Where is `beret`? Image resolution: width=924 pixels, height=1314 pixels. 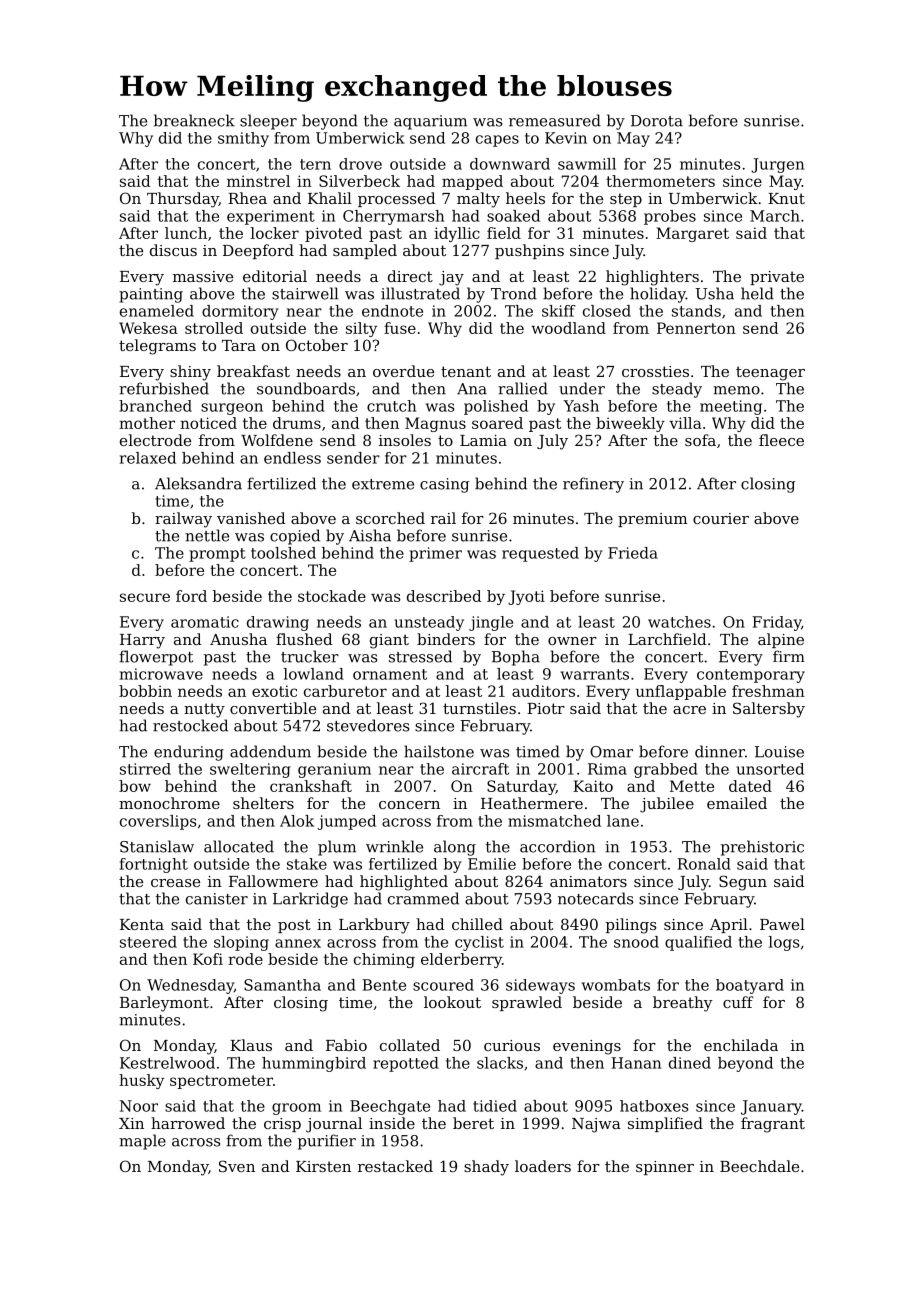 beret is located at coordinates (473, 1123).
